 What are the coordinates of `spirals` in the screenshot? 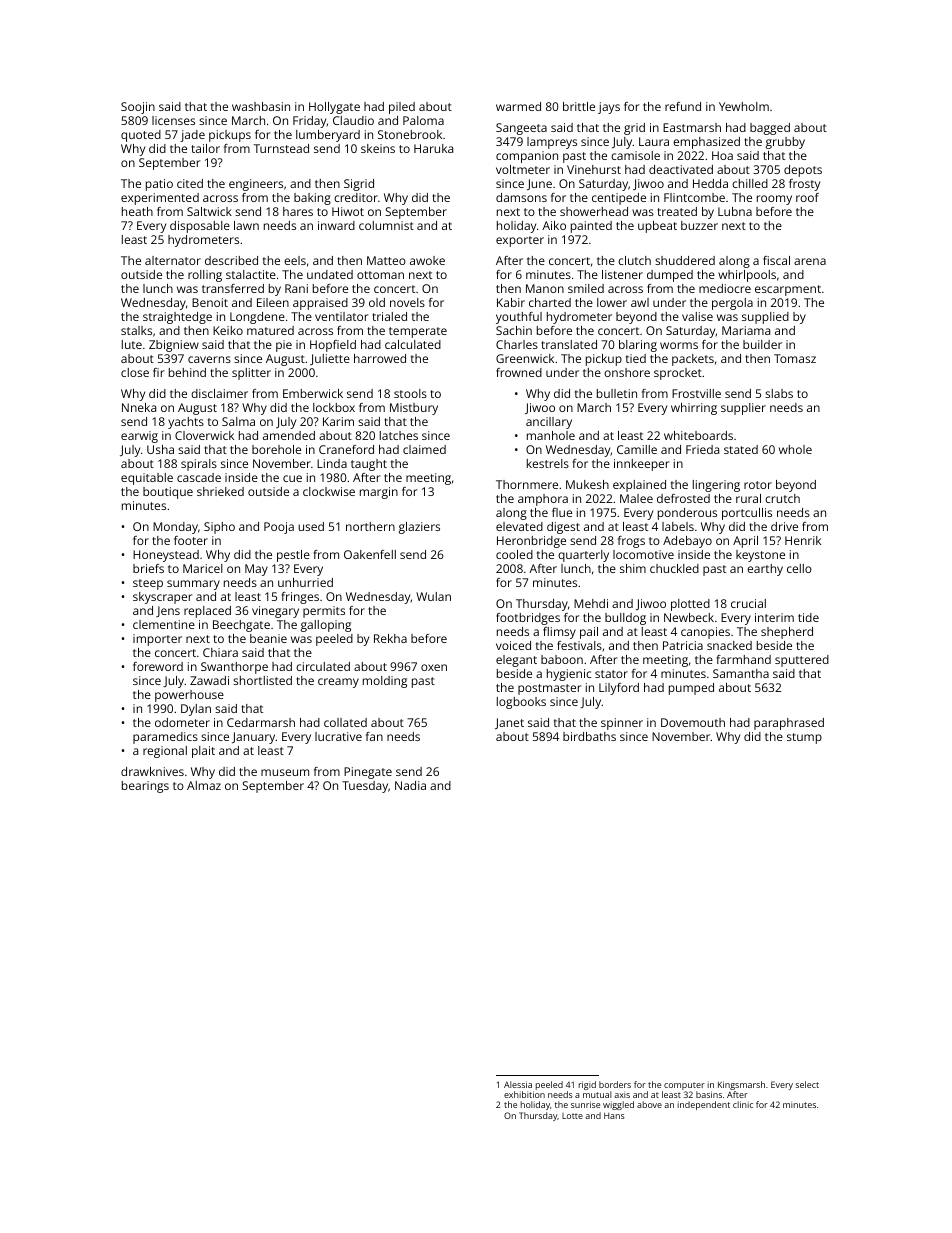 It's located at (199, 465).
